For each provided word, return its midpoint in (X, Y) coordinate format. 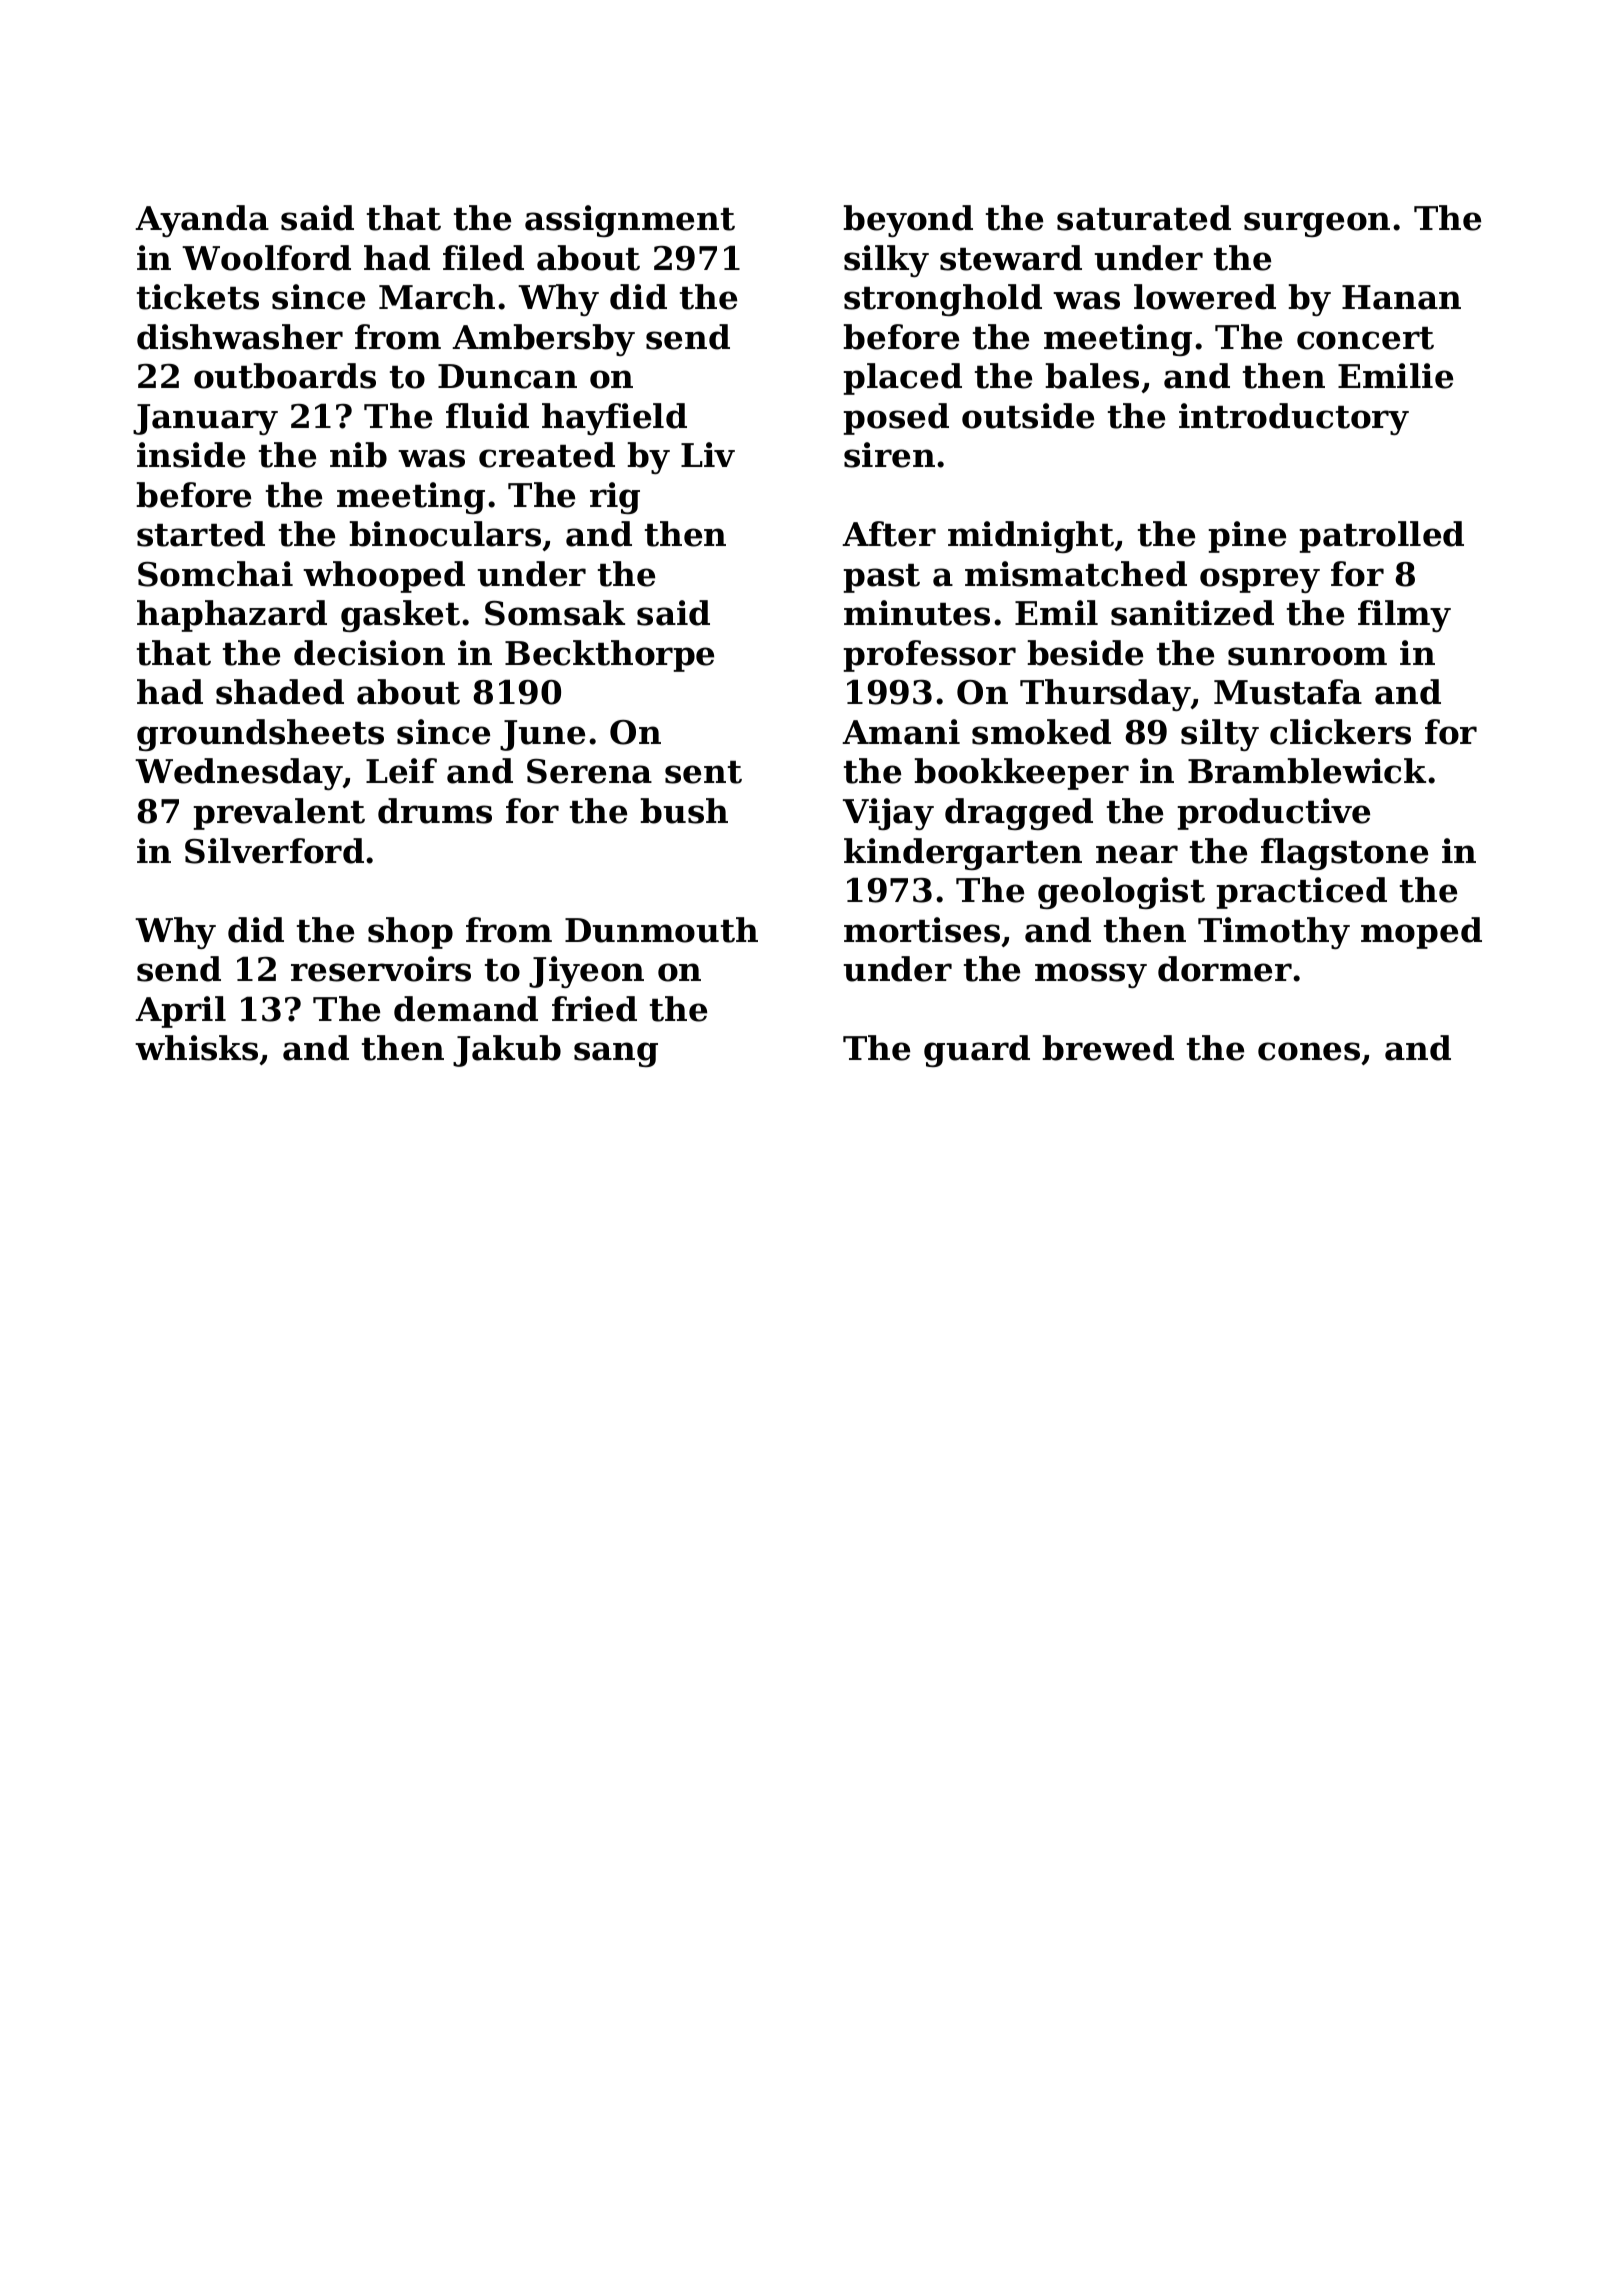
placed (902, 379)
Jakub (507, 1051)
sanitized (1192, 613)
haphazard (232, 616)
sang (616, 1054)
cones (1309, 1051)
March (437, 297)
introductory (1294, 419)
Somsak (555, 613)
